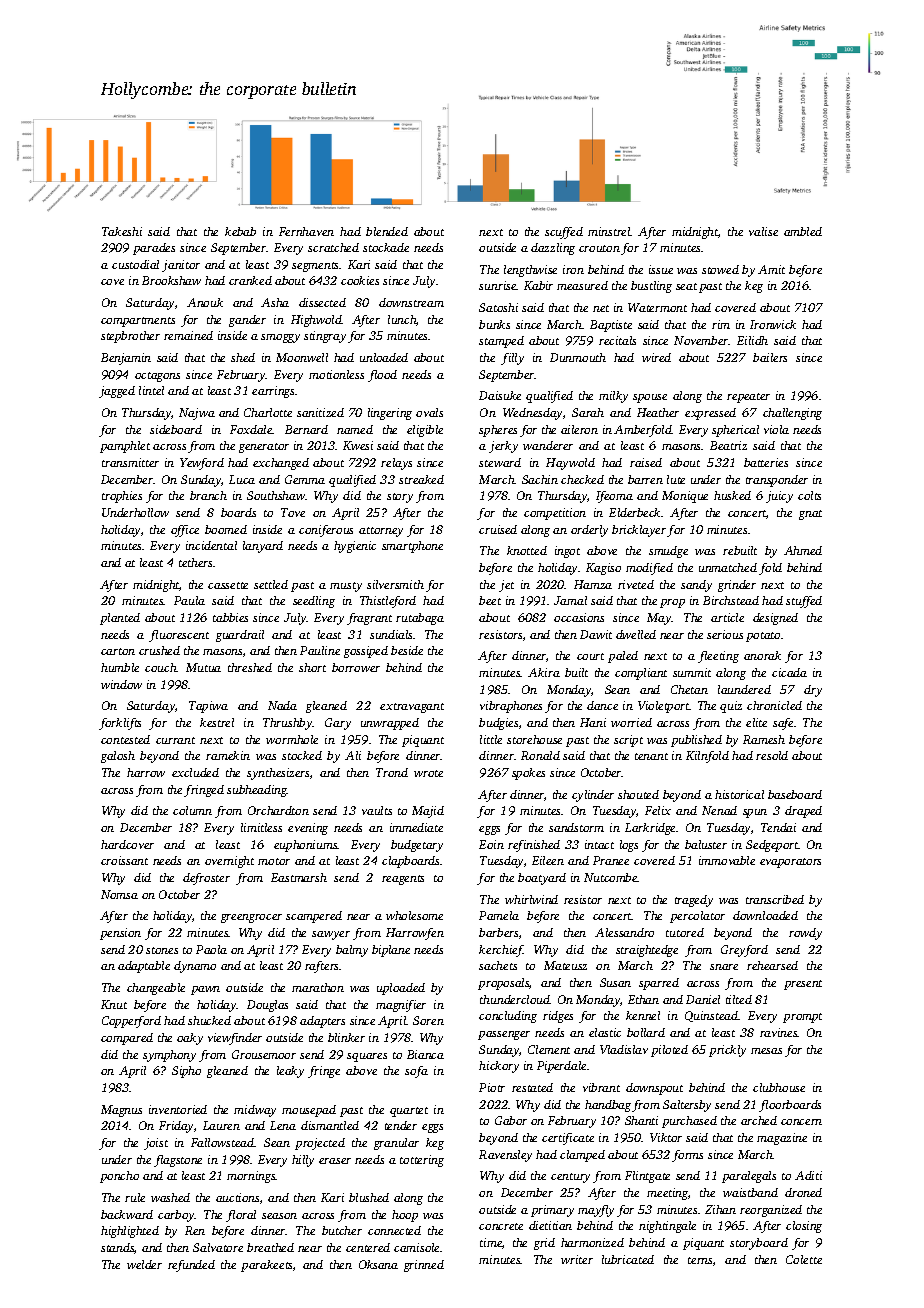 The width and height of the page is (924, 1308). What do you see at coordinates (505, 1156) in the page?
I see `Ravensley` at bounding box center [505, 1156].
